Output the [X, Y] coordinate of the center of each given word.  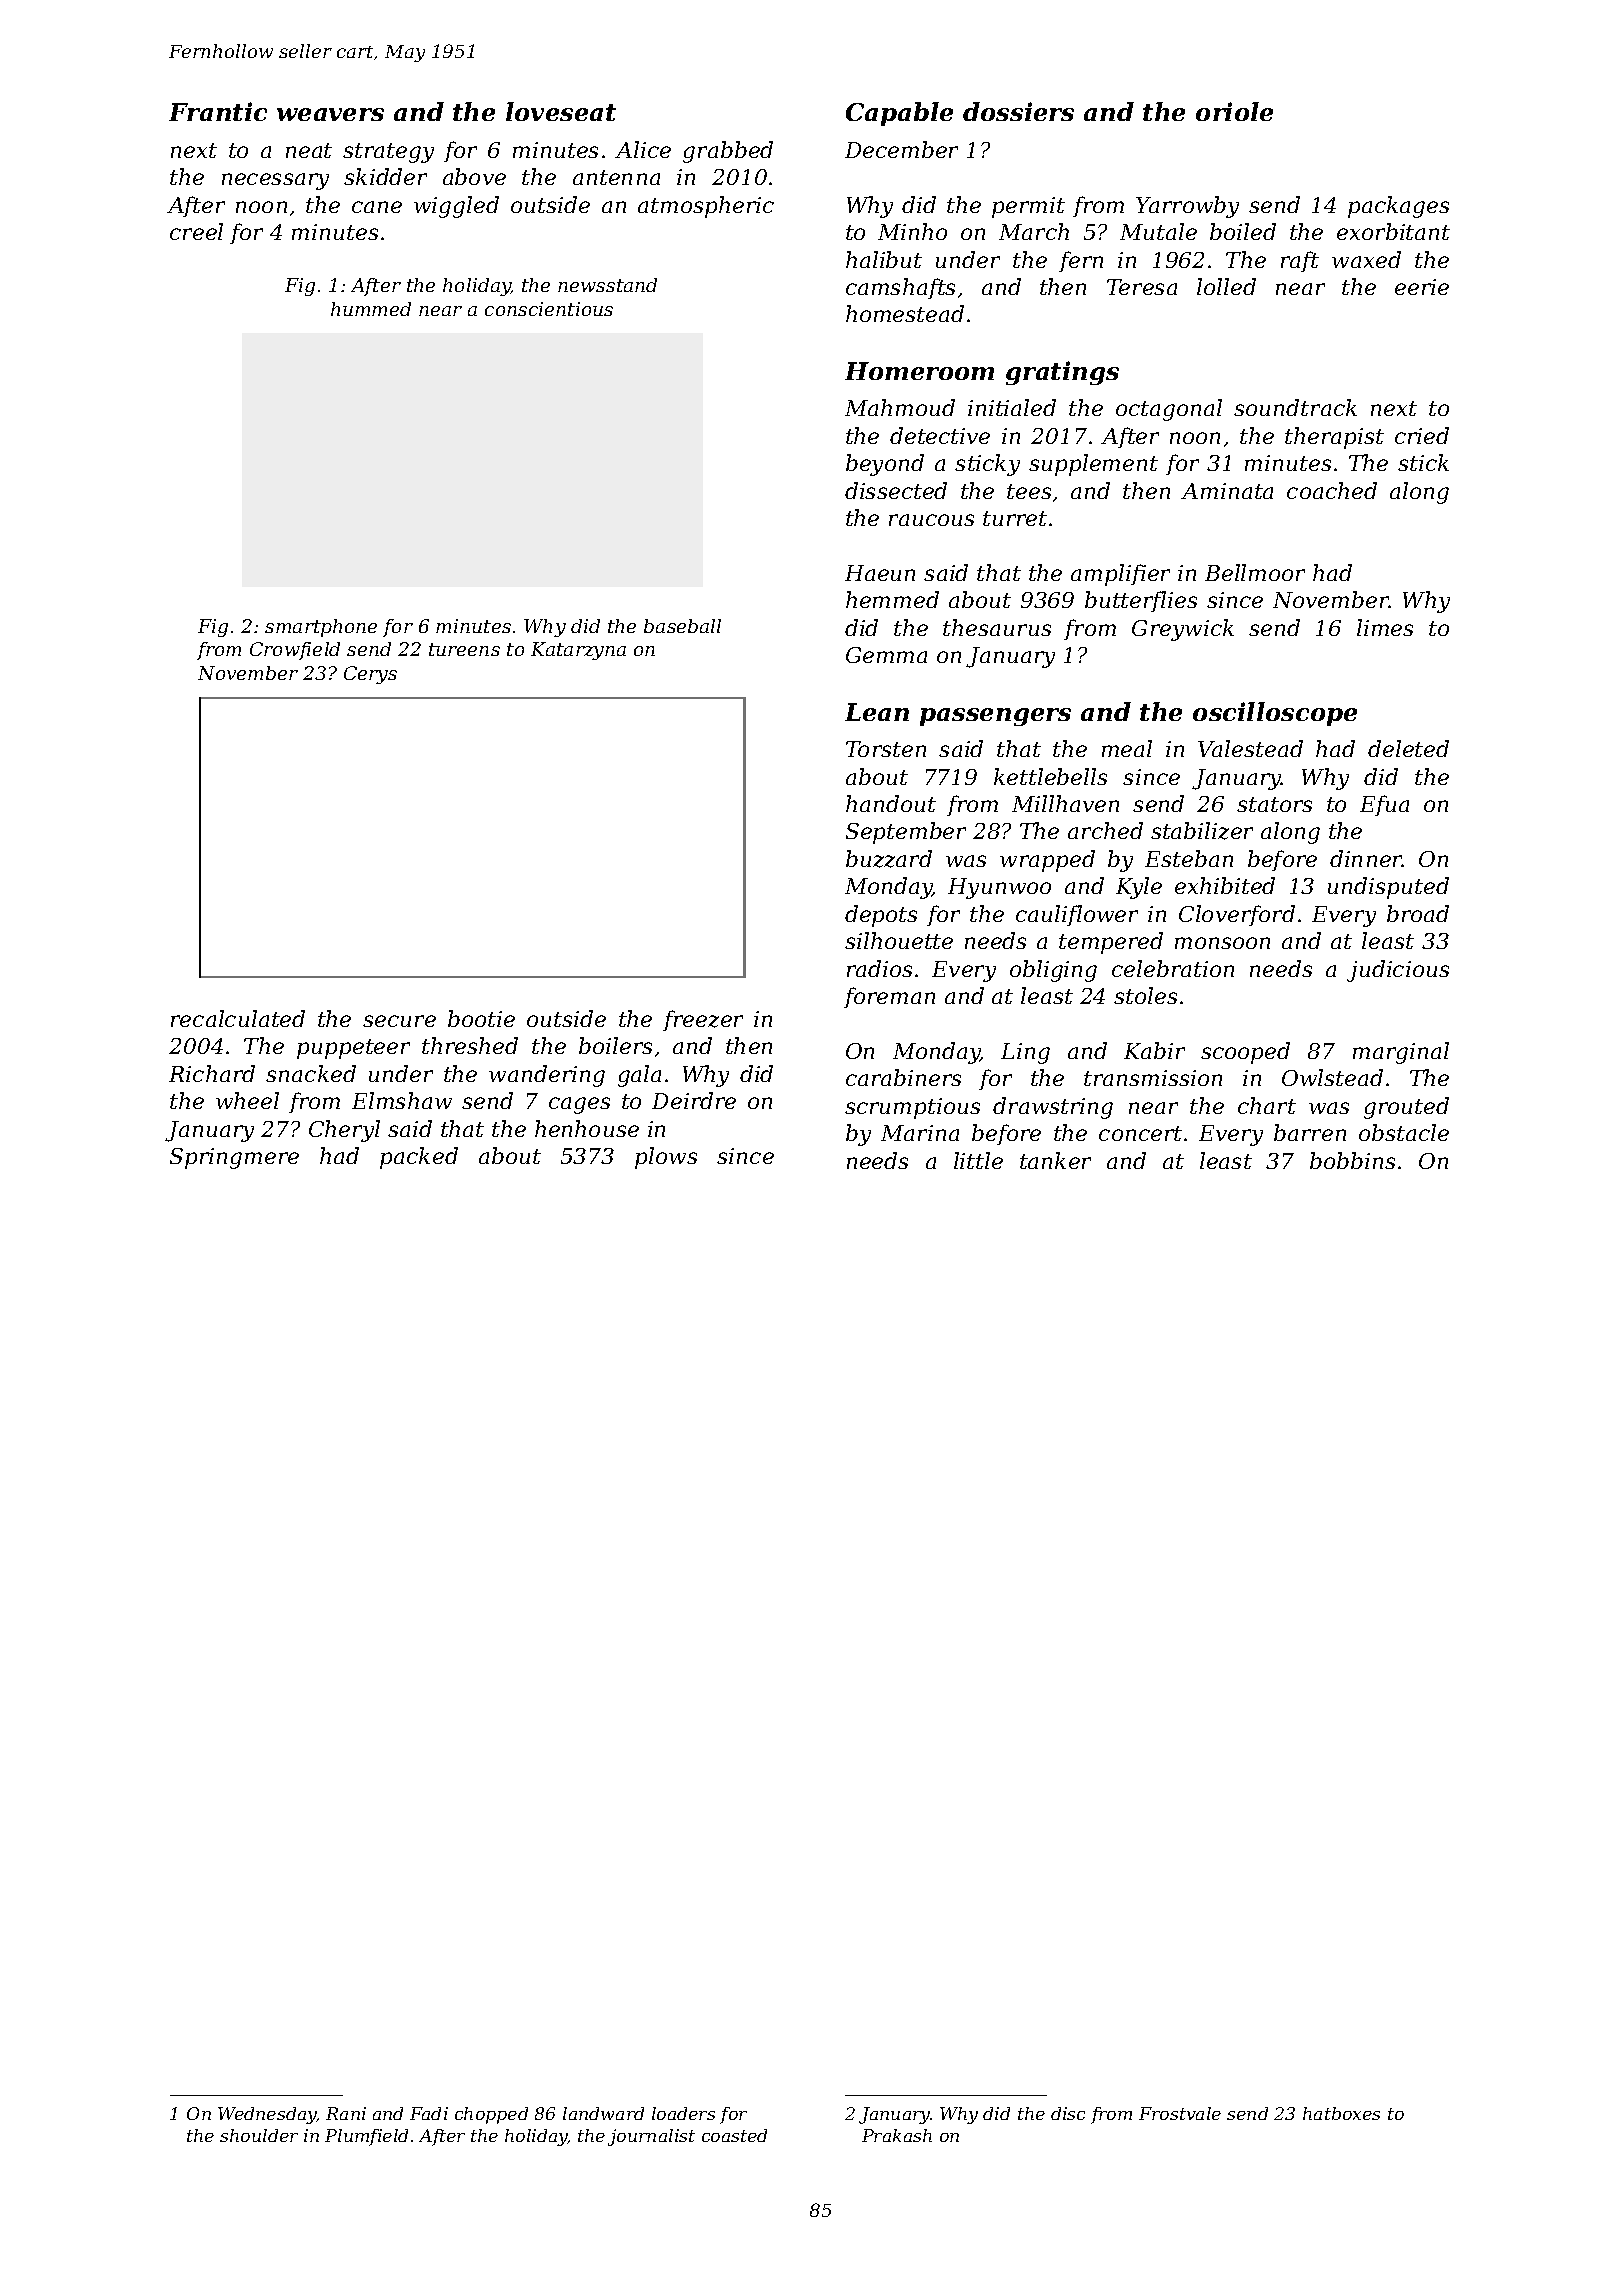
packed [419, 1158]
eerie [1422, 287]
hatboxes [1341, 2113]
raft [1300, 261]
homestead [905, 313]
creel [196, 231]
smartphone [321, 628]
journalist [651, 2137]
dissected [896, 490]
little [978, 1160]
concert [1140, 1133]
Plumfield [366, 2137]
